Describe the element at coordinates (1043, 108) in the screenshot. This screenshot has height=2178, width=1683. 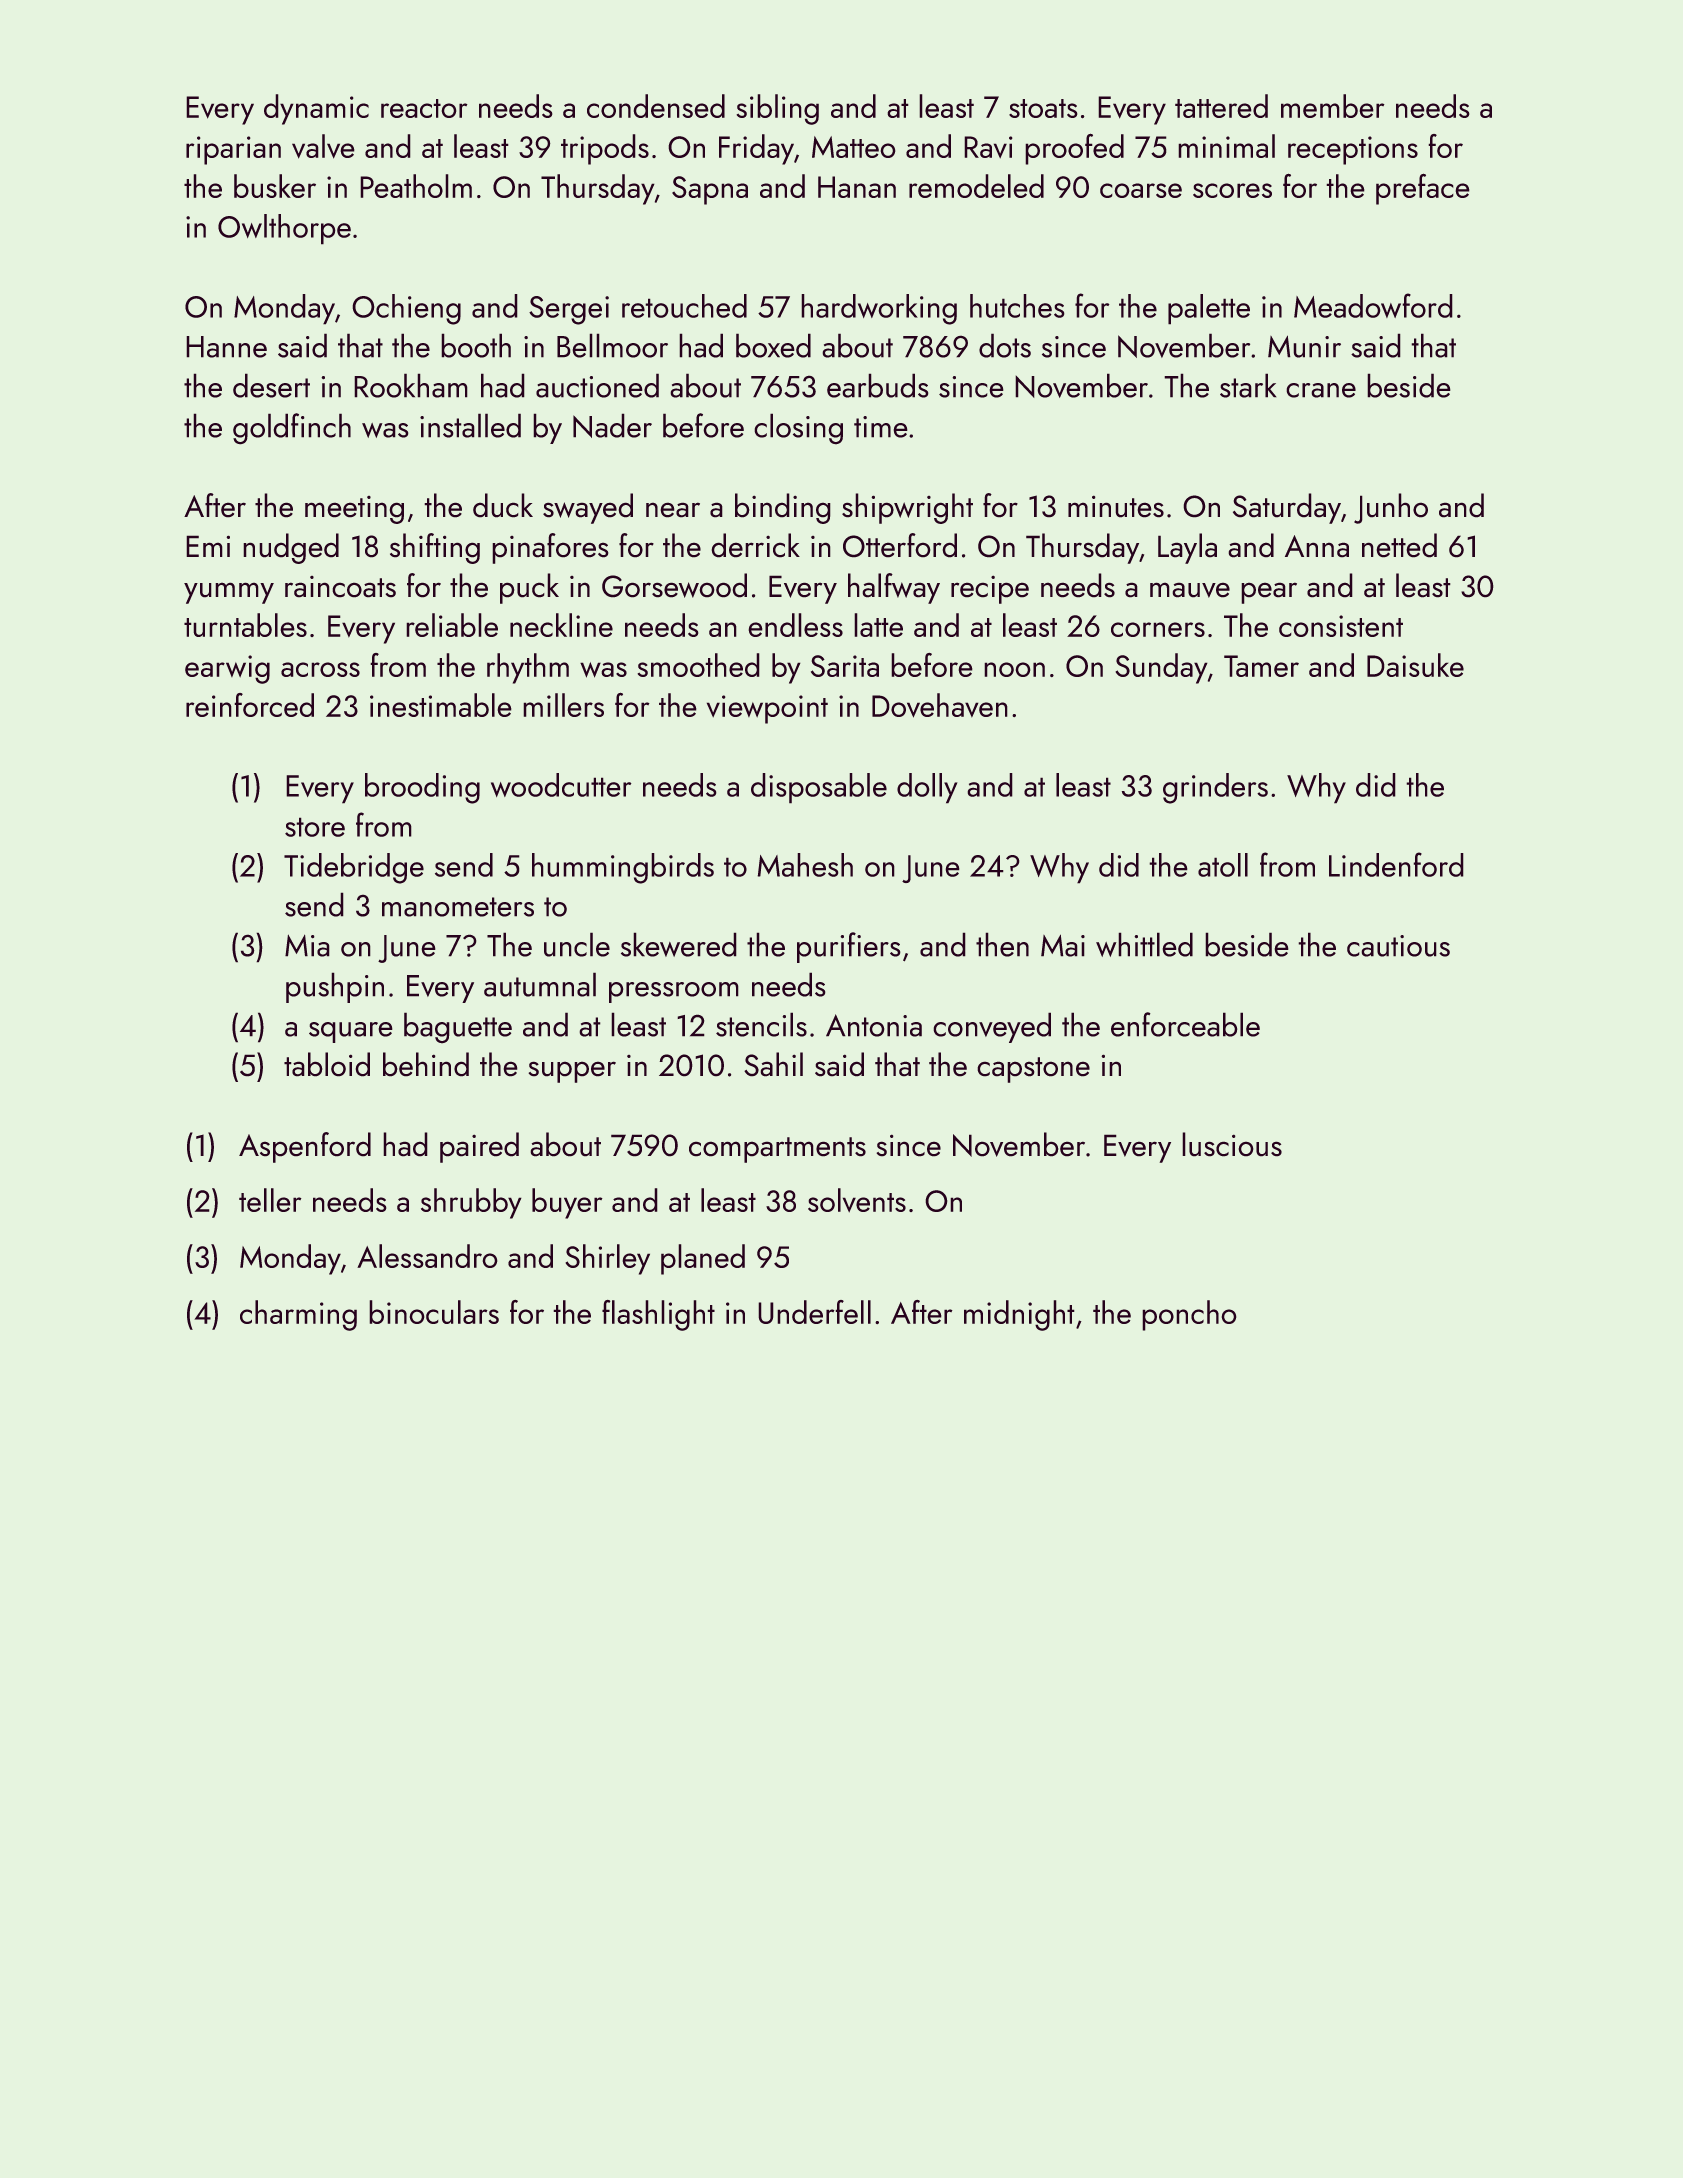
I see `stoats` at that location.
